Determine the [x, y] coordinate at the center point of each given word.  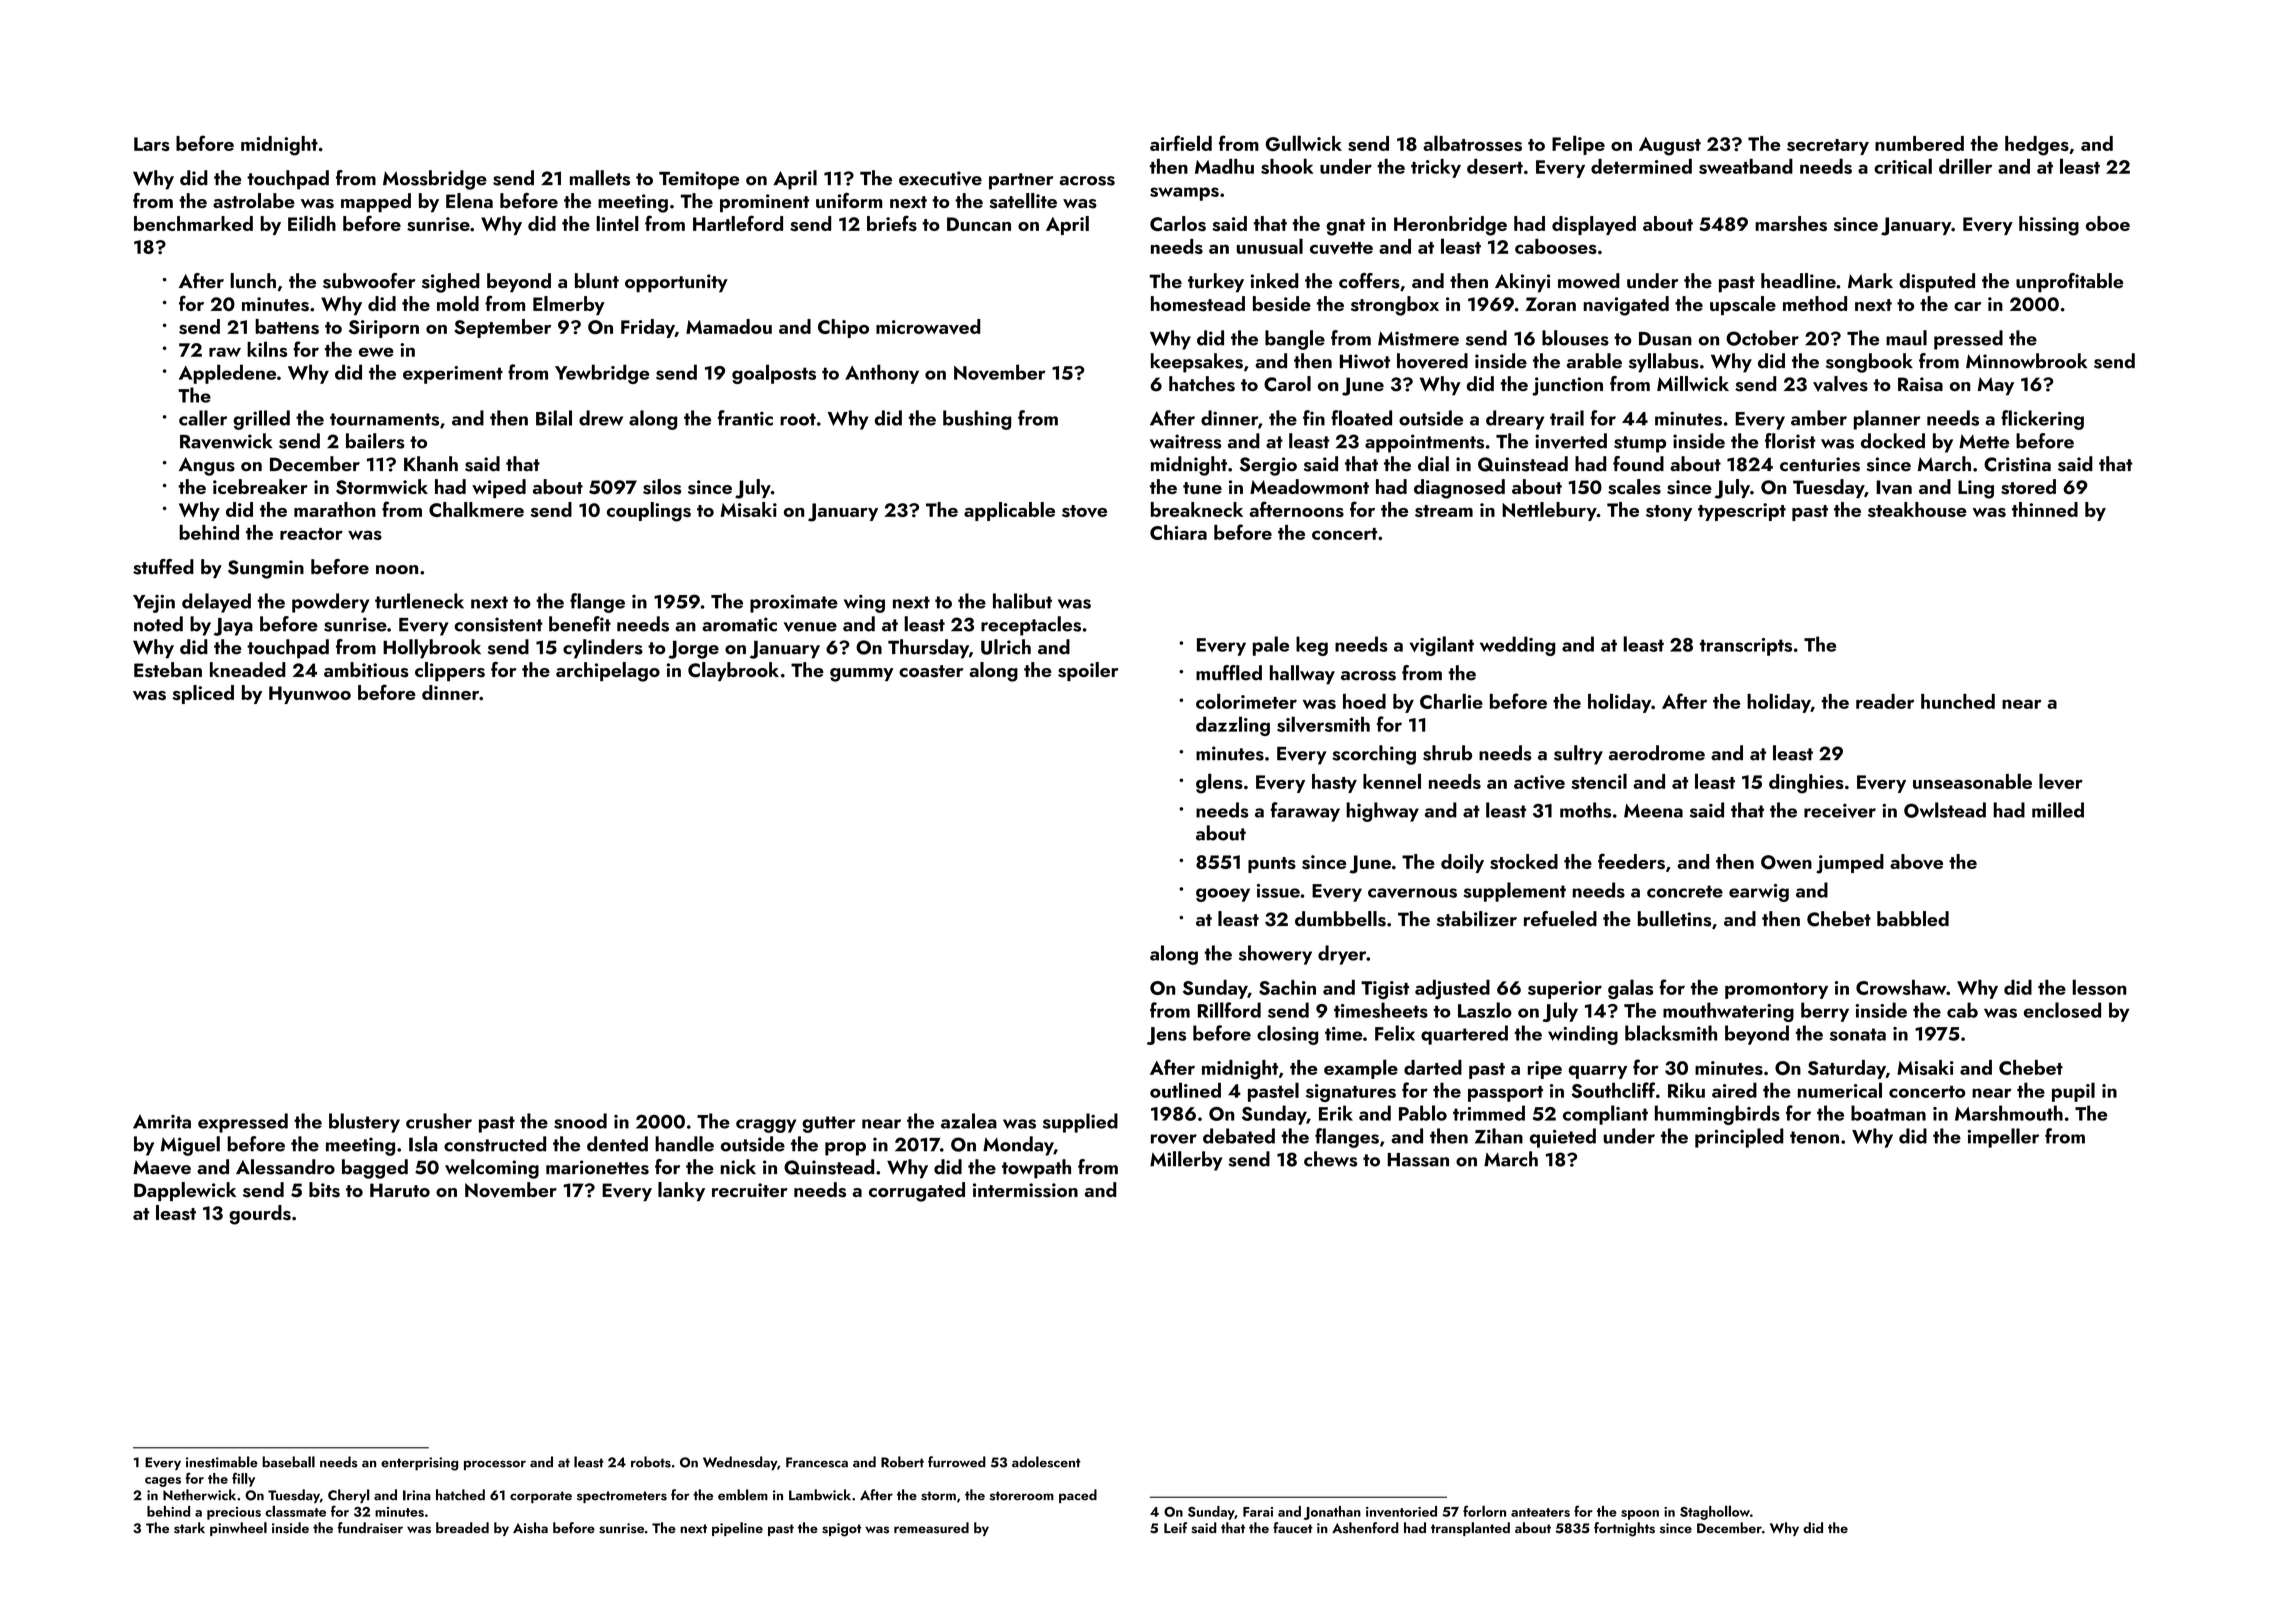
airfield [1181, 143]
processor [495, 1465]
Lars [152, 144]
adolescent [1046, 1462]
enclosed [2062, 1010]
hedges [2037, 146]
